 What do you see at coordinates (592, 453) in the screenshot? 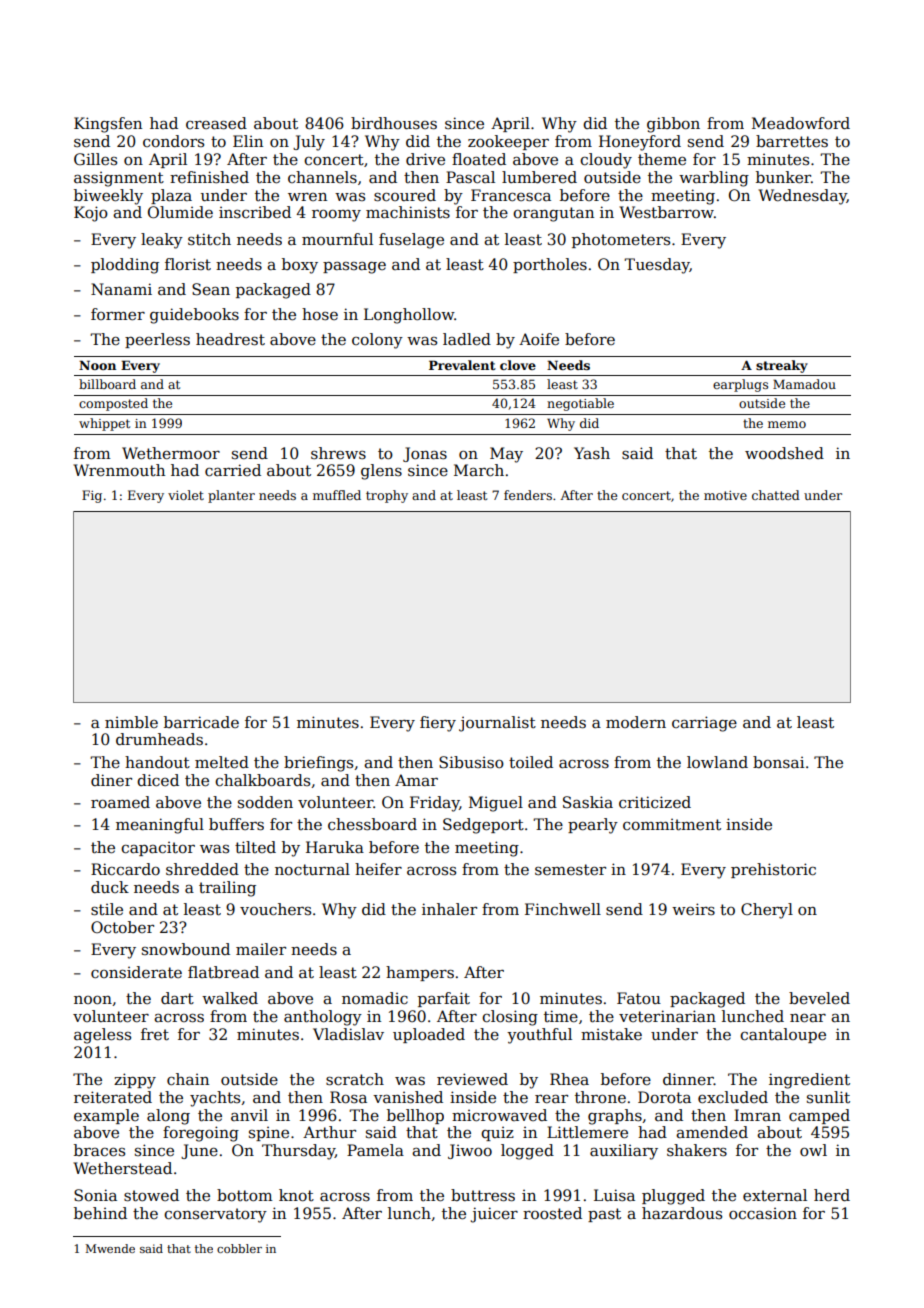
I see `Yash` at bounding box center [592, 453].
